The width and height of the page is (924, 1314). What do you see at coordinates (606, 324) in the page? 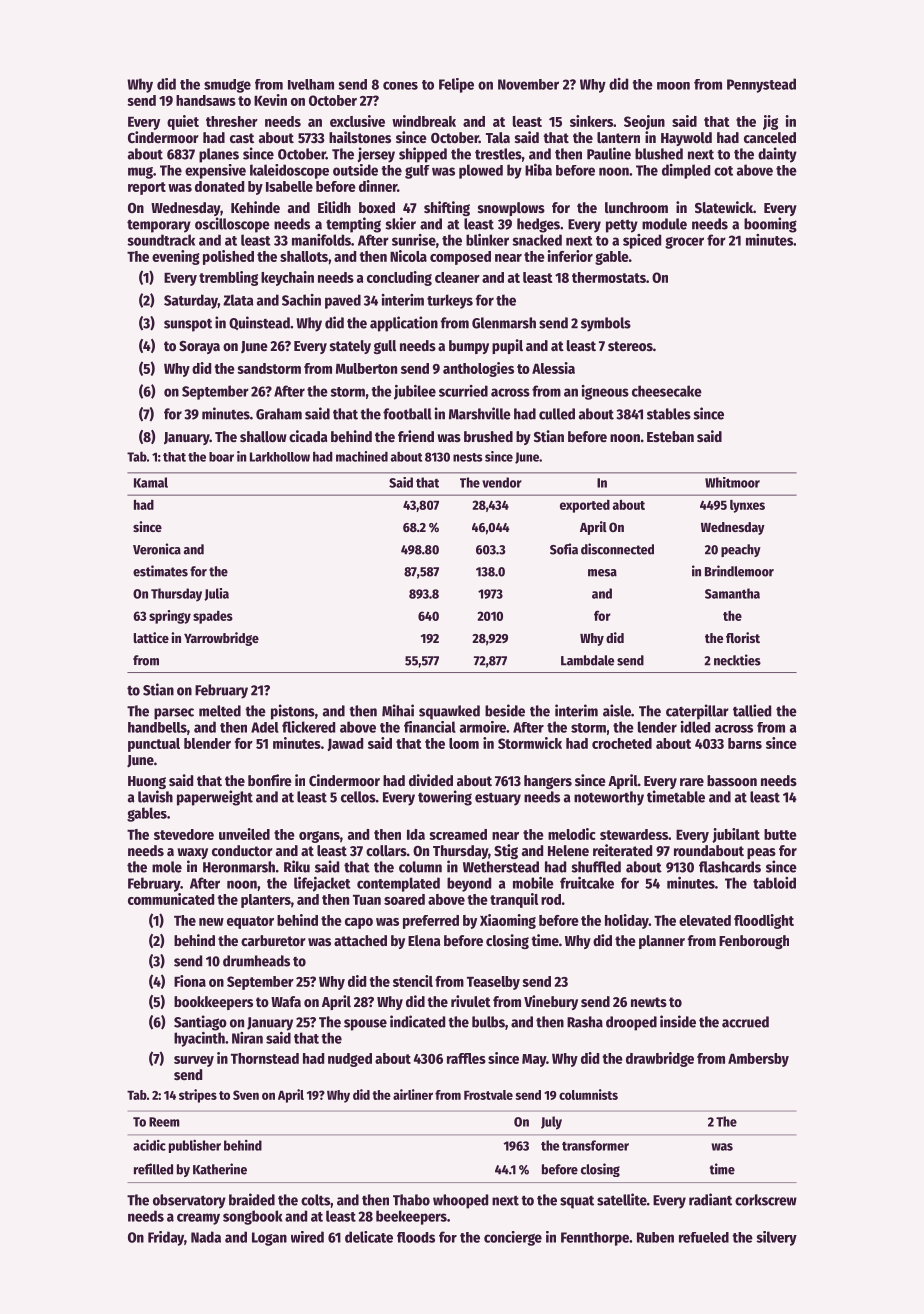
I see `symbols` at bounding box center [606, 324].
